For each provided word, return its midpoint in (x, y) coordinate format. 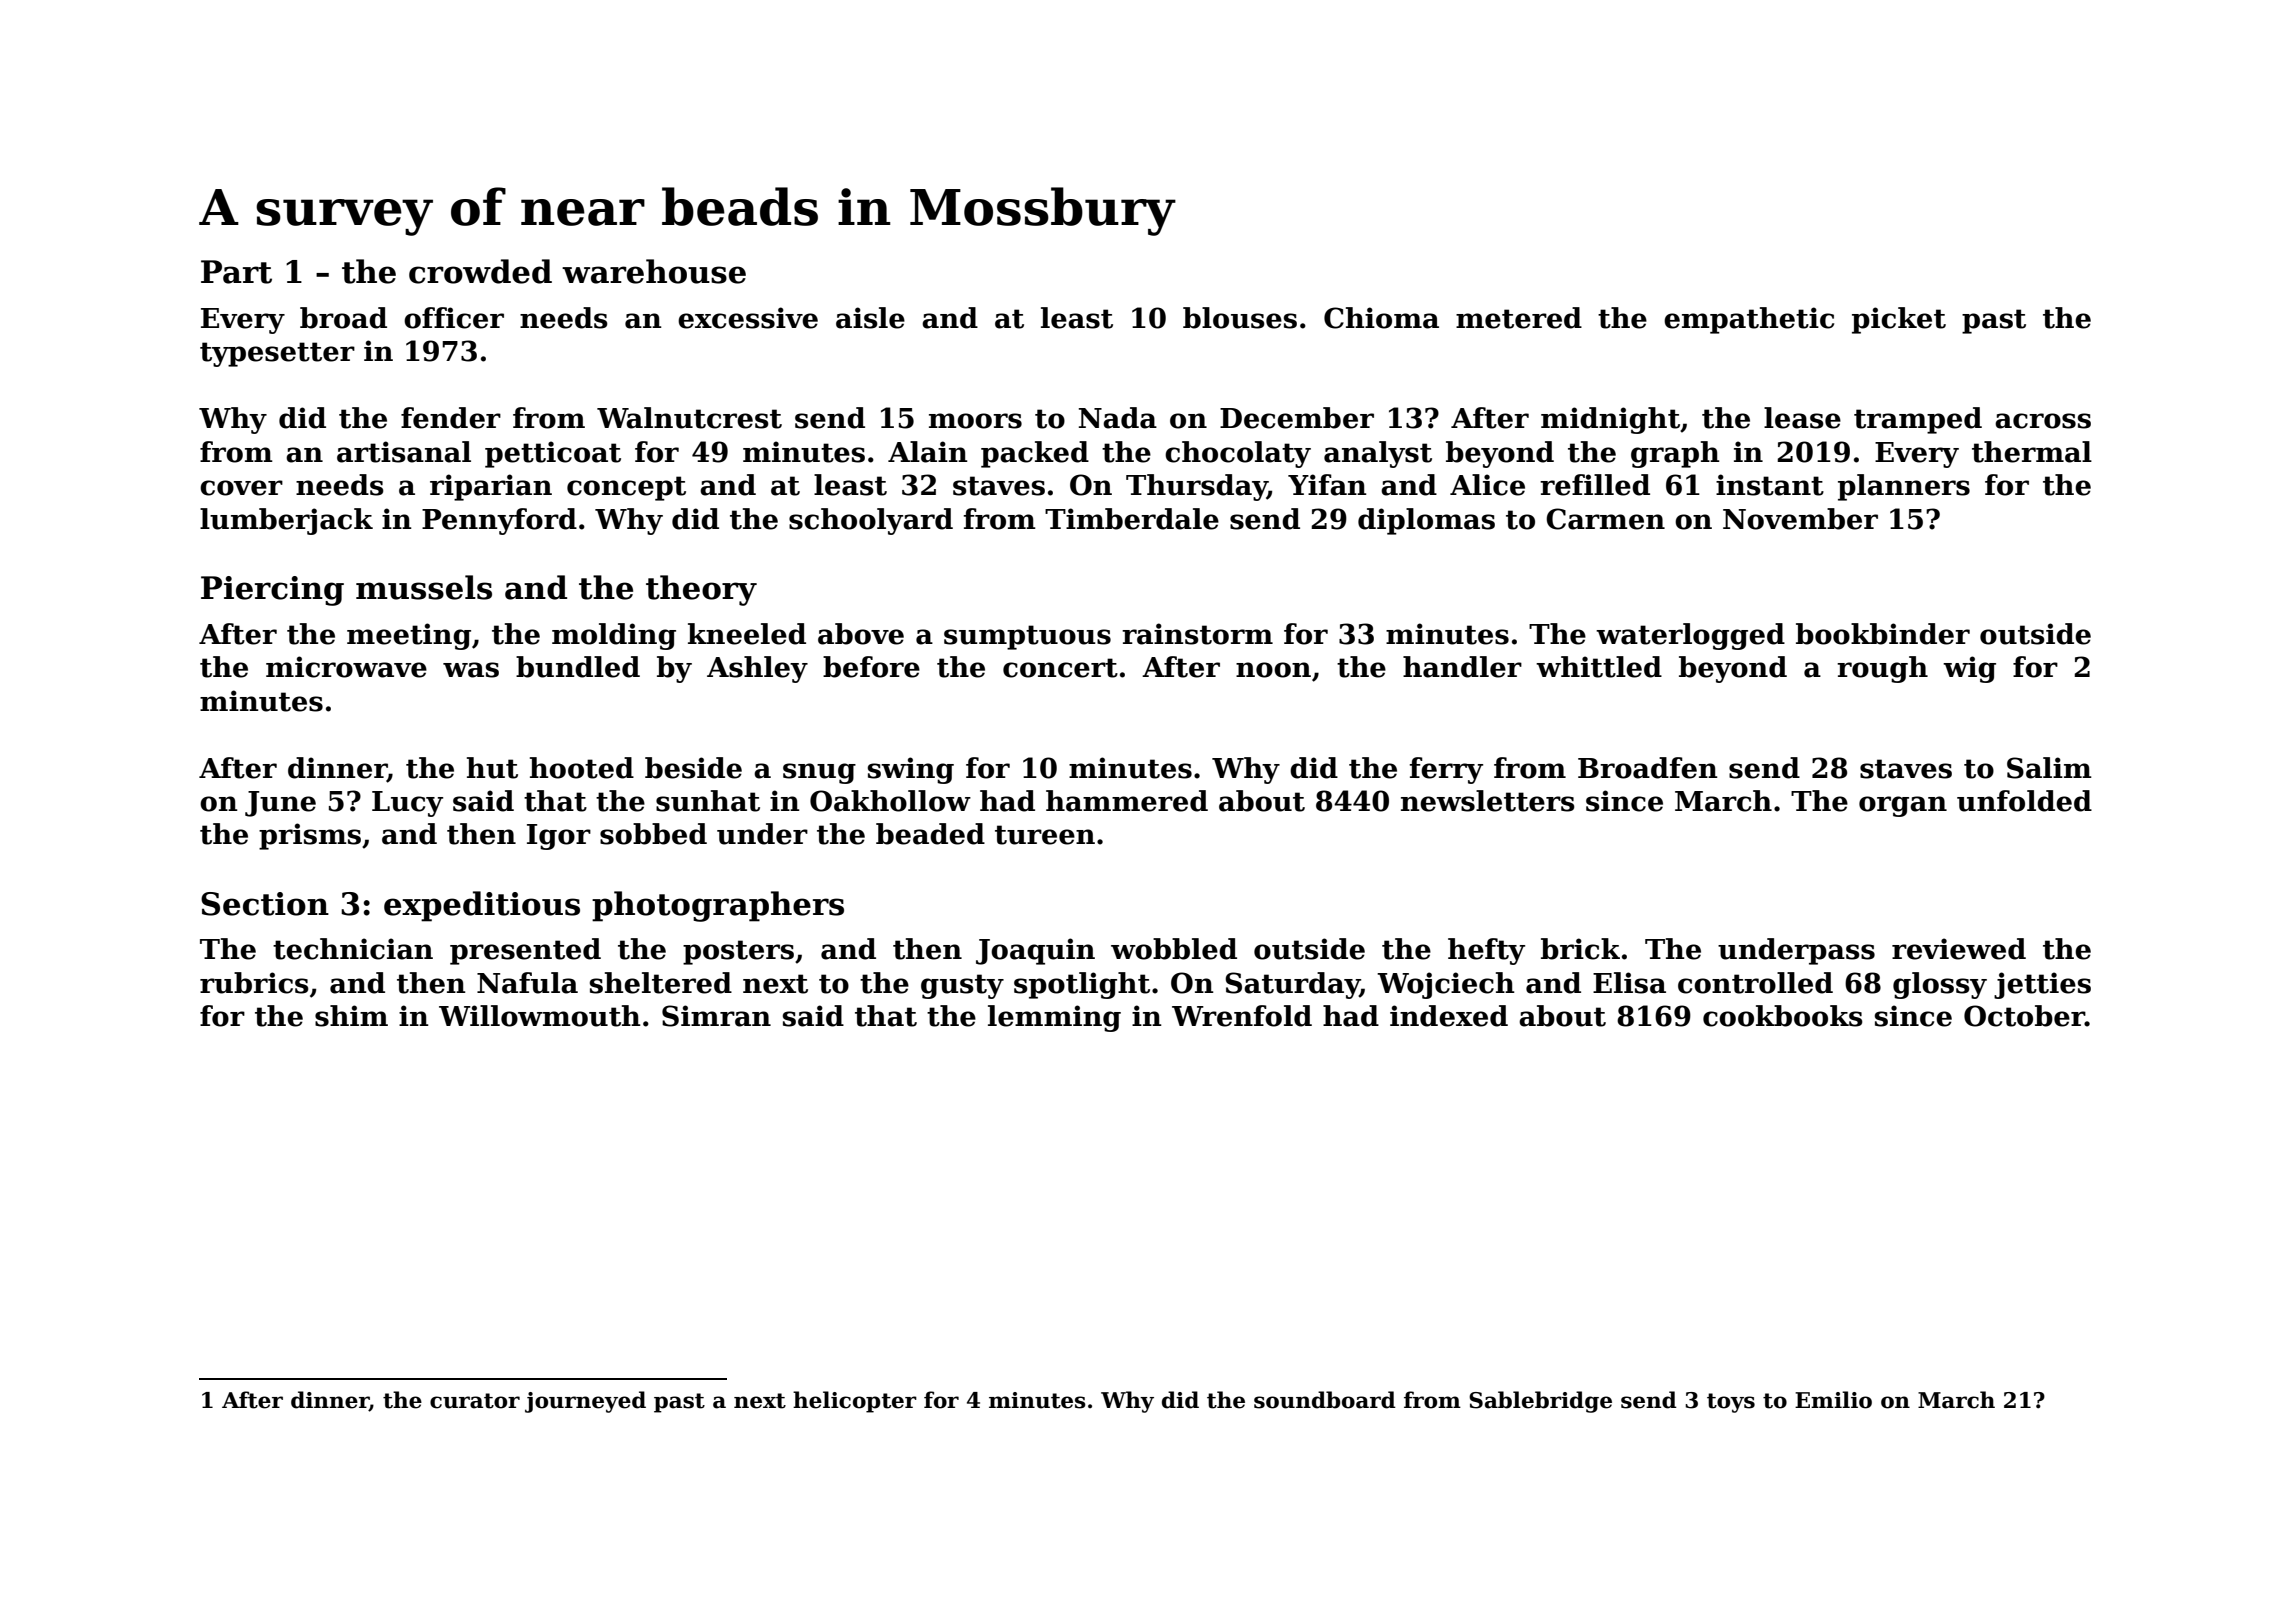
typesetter (277, 354)
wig (1969, 669)
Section (265, 904)
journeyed (585, 1402)
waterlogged (1690, 636)
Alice (1487, 485)
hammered (1127, 801)
